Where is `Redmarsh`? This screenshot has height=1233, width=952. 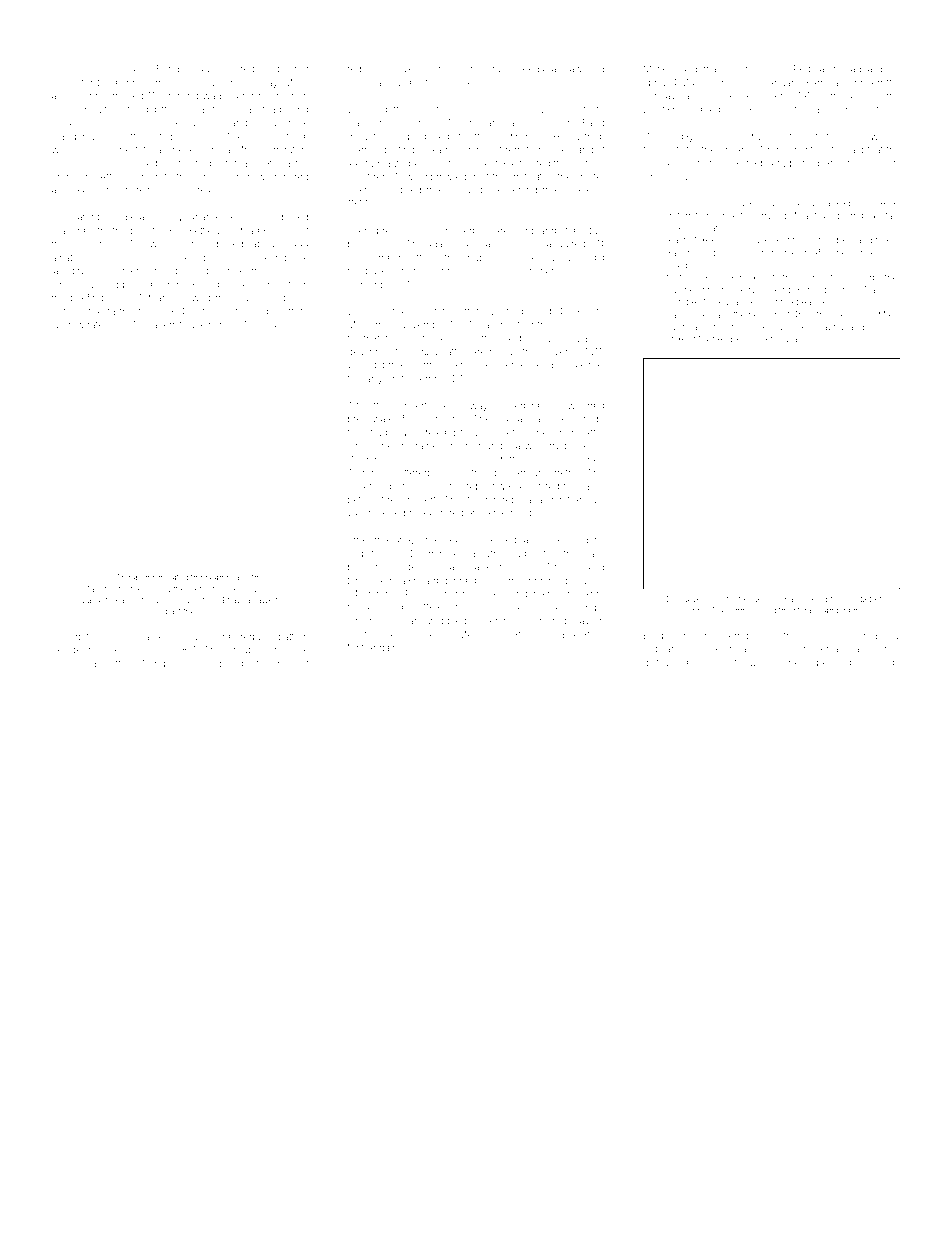 Redmarsh is located at coordinates (816, 69).
